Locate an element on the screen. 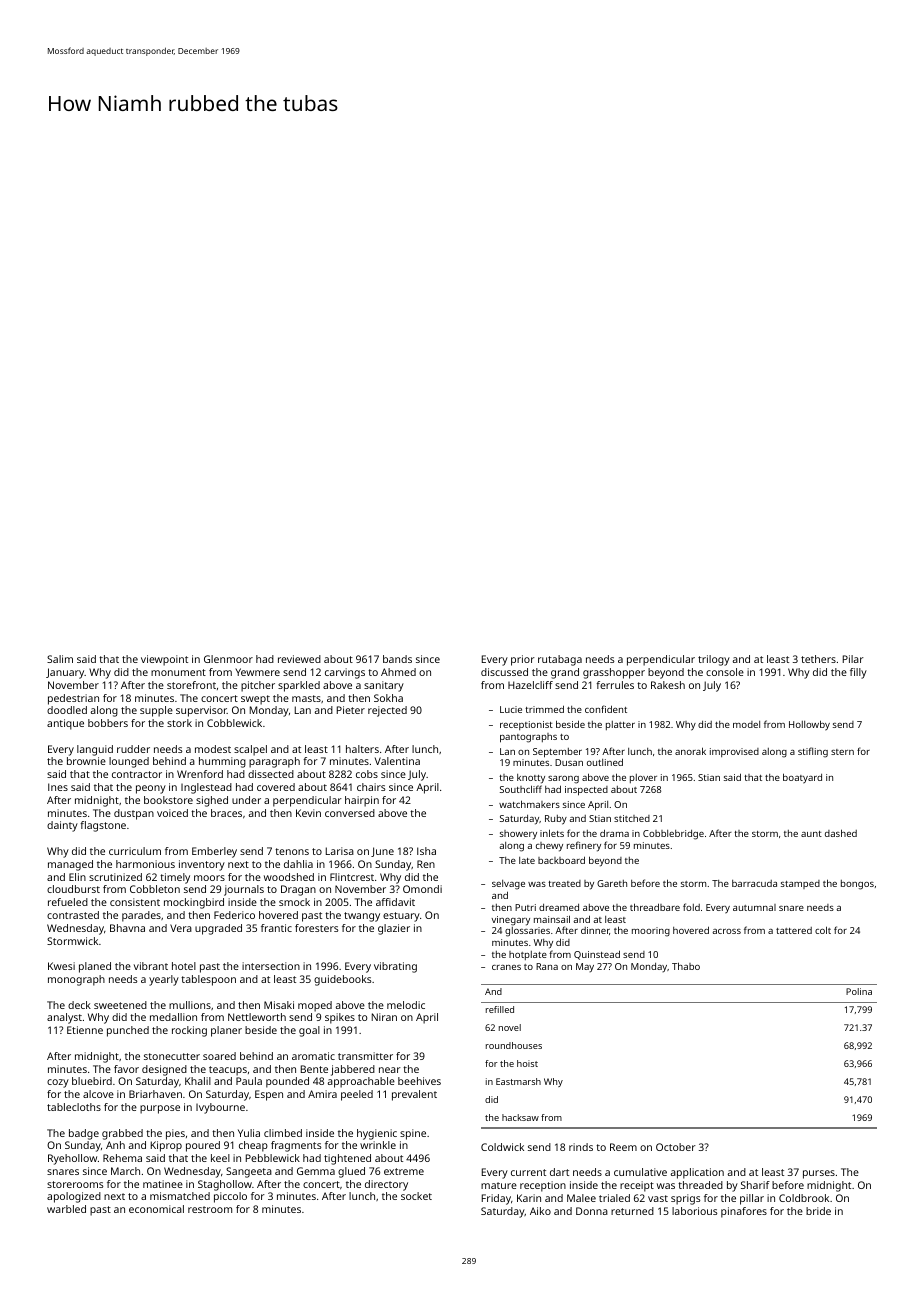  cloudburst is located at coordinates (73, 889).
